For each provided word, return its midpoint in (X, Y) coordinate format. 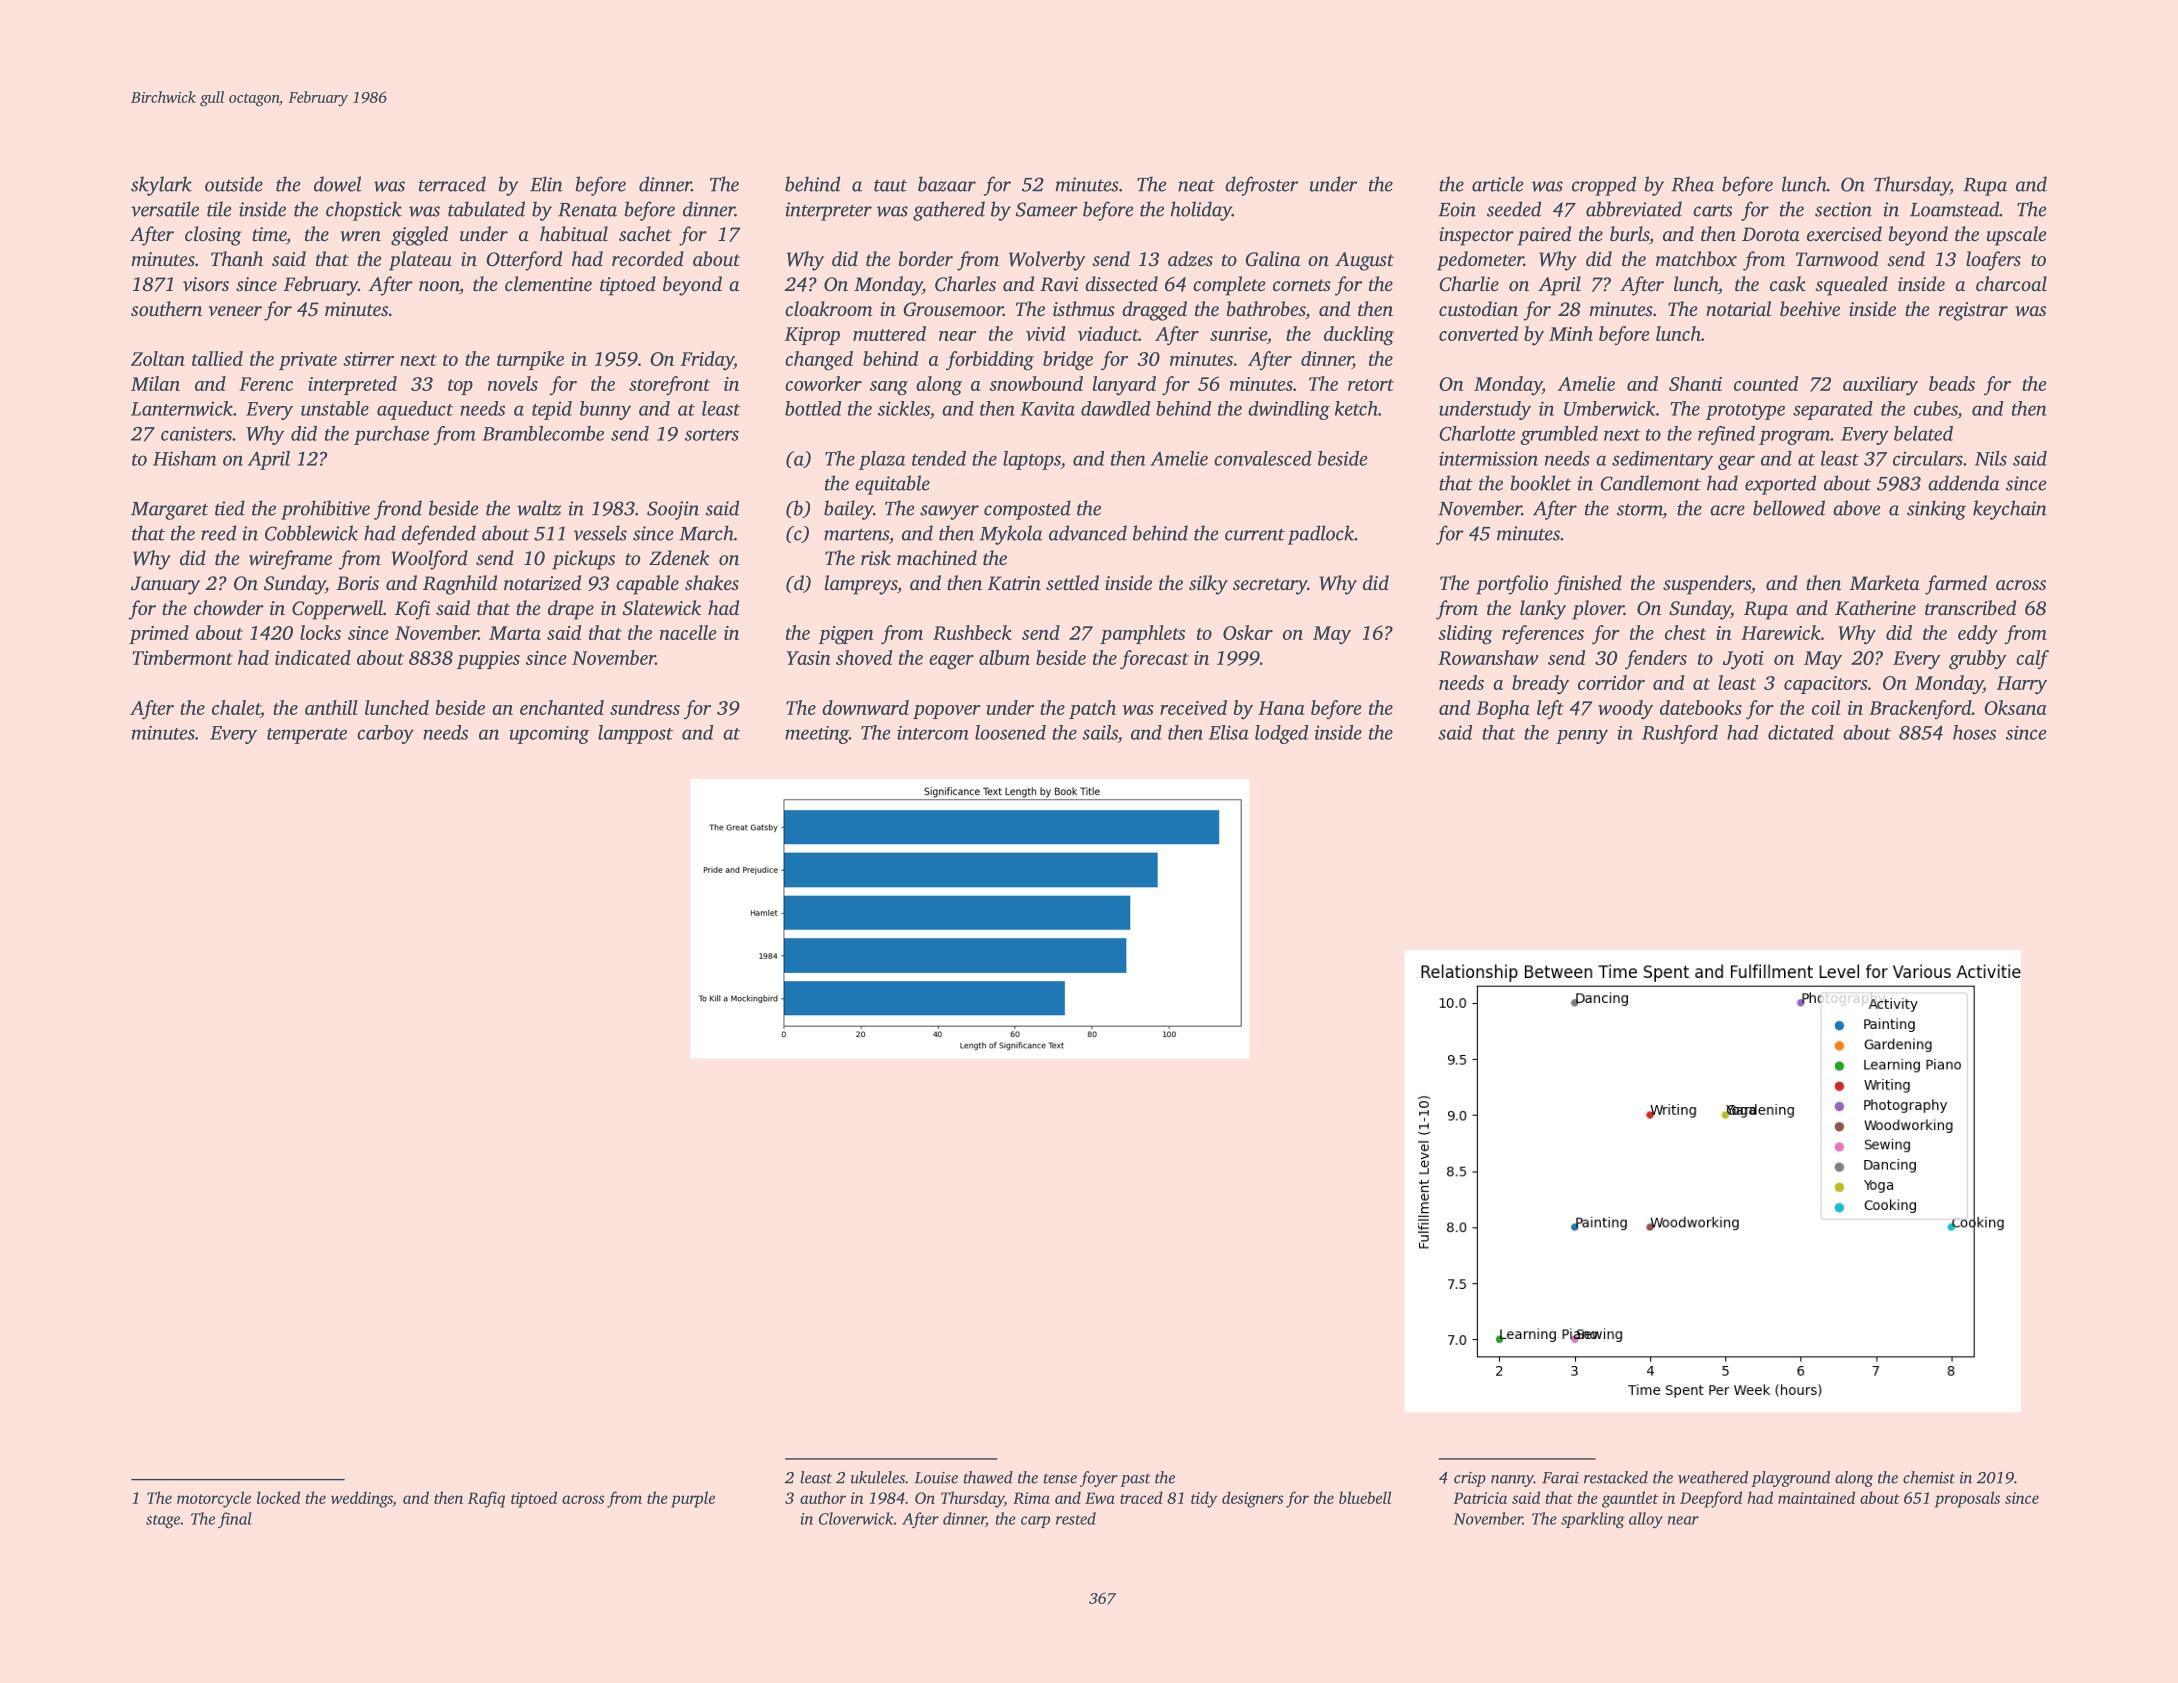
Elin (546, 184)
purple (693, 1499)
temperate (307, 736)
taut (890, 185)
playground (1790, 1479)
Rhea (1692, 184)
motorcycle (214, 1499)
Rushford (1680, 734)
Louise (936, 1478)
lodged (1281, 734)
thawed (988, 1477)
